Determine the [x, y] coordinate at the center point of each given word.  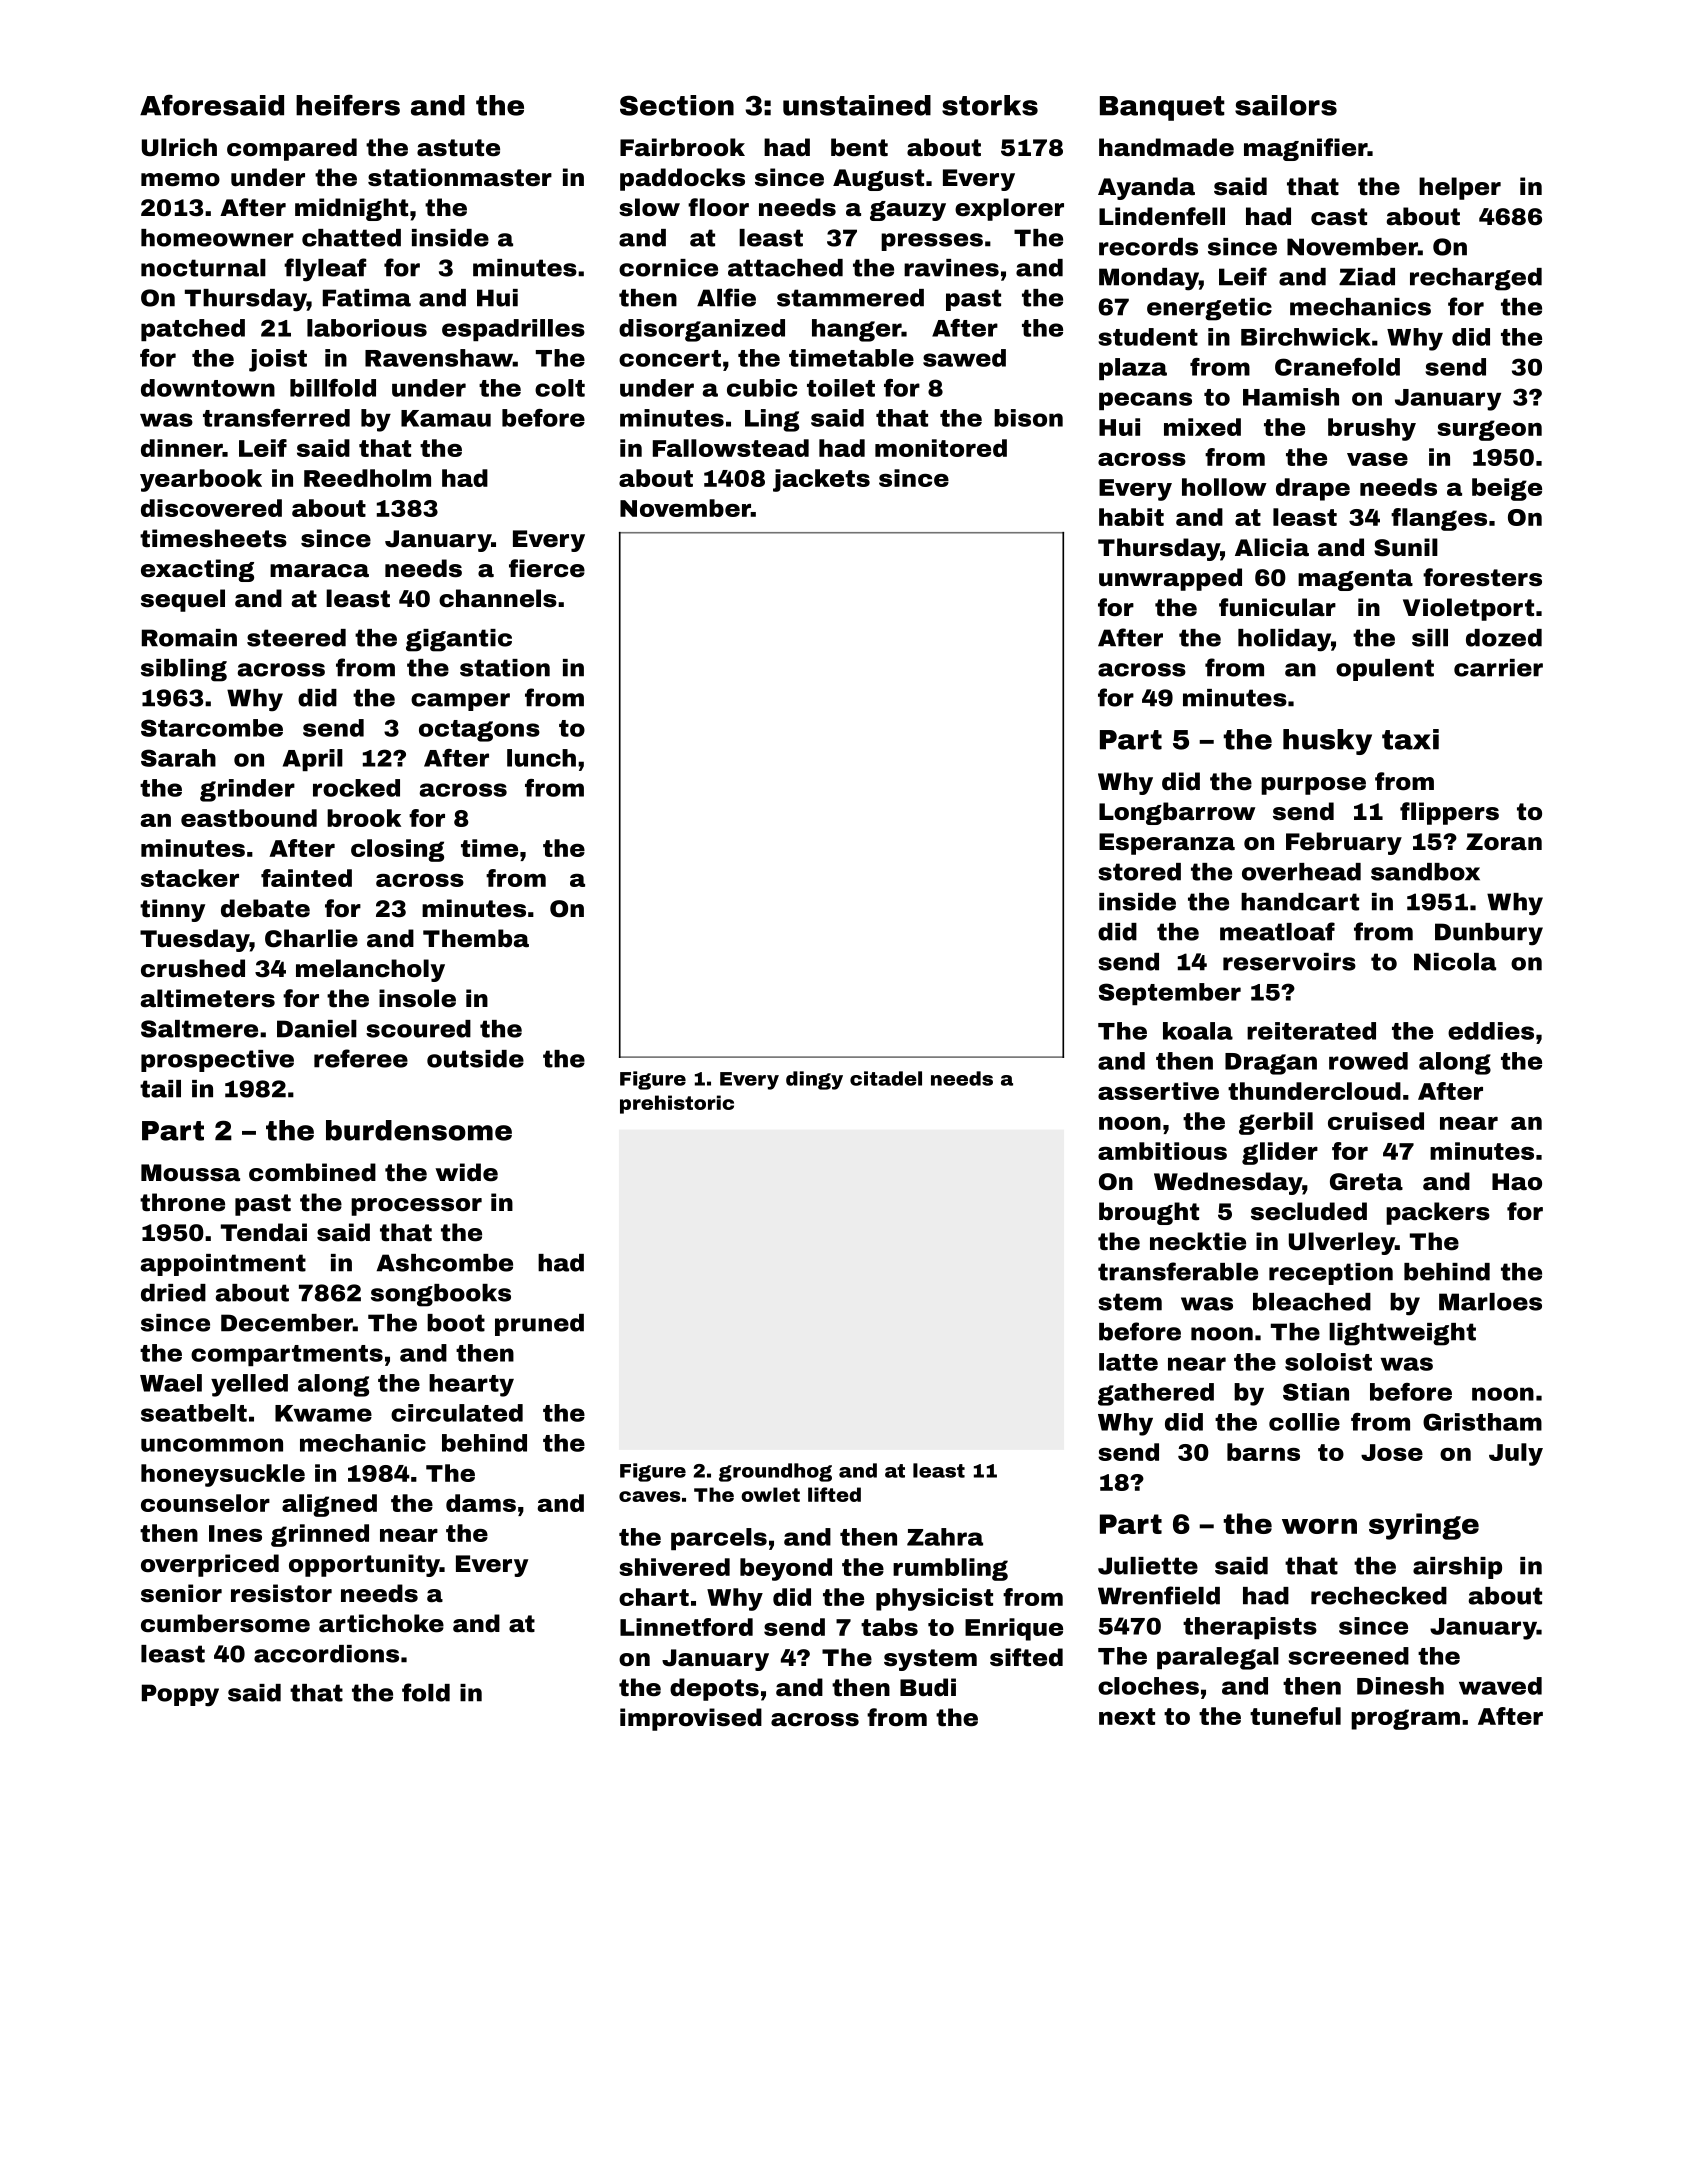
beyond [786, 1569]
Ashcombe [445, 1263]
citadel [886, 1078]
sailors [1286, 105]
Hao [1517, 1182]
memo [180, 180]
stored [1139, 872]
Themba [476, 938]
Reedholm [367, 478]
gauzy [908, 211]
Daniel [317, 1029]
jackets [821, 480]
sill [1430, 638]
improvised [691, 1719]
